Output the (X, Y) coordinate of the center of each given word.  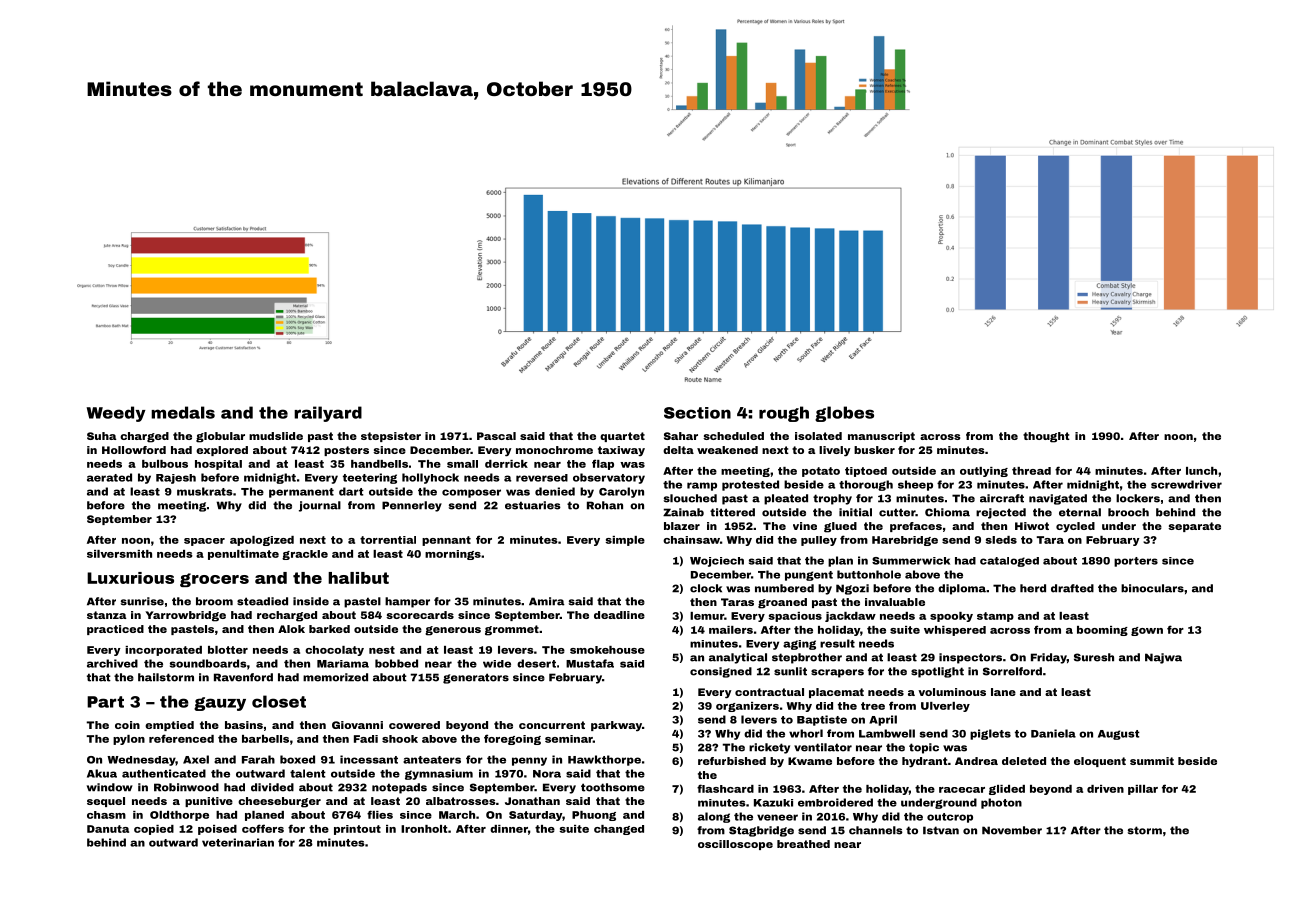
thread (1031, 471)
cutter (897, 512)
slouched (690, 498)
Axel (196, 759)
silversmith (119, 554)
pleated (786, 499)
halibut (358, 578)
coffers (263, 828)
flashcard (725, 788)
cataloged (1009, 562)
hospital (218, 465)
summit (1152, 761)
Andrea (976, 761)
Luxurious (130, 578)
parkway (616, 726)
